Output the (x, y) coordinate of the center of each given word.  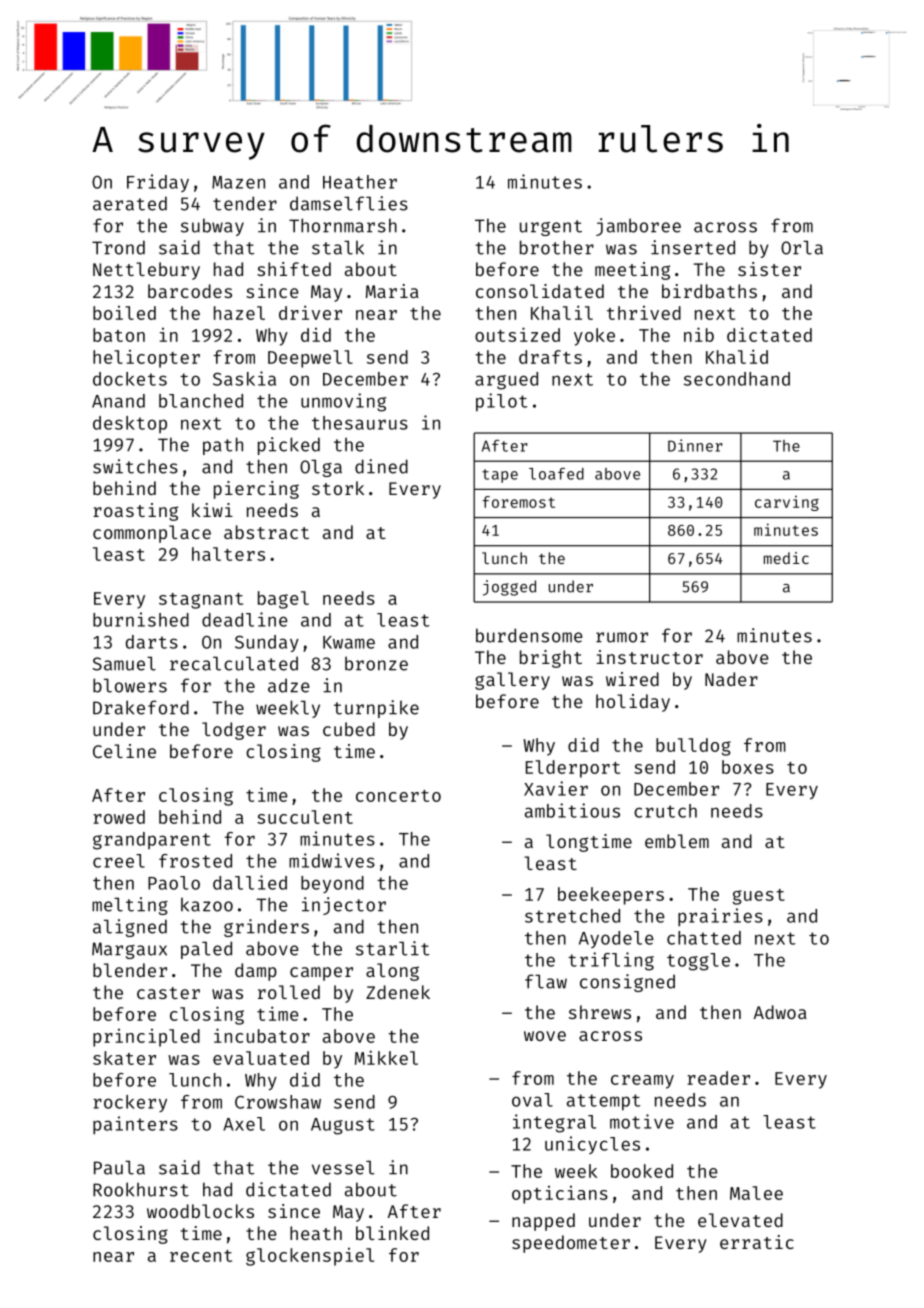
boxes (748, 767)
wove (545, 1036)
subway (212, 227)
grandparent (152, 841)
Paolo (174, 883)
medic (786, 558)
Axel (244, 1124)
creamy (642, 1082)
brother (557, 247)
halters (228, 554)
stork (338, 488)
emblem (677, 841)
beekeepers (611, 896)
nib (699, 334)
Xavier (556, 788)
